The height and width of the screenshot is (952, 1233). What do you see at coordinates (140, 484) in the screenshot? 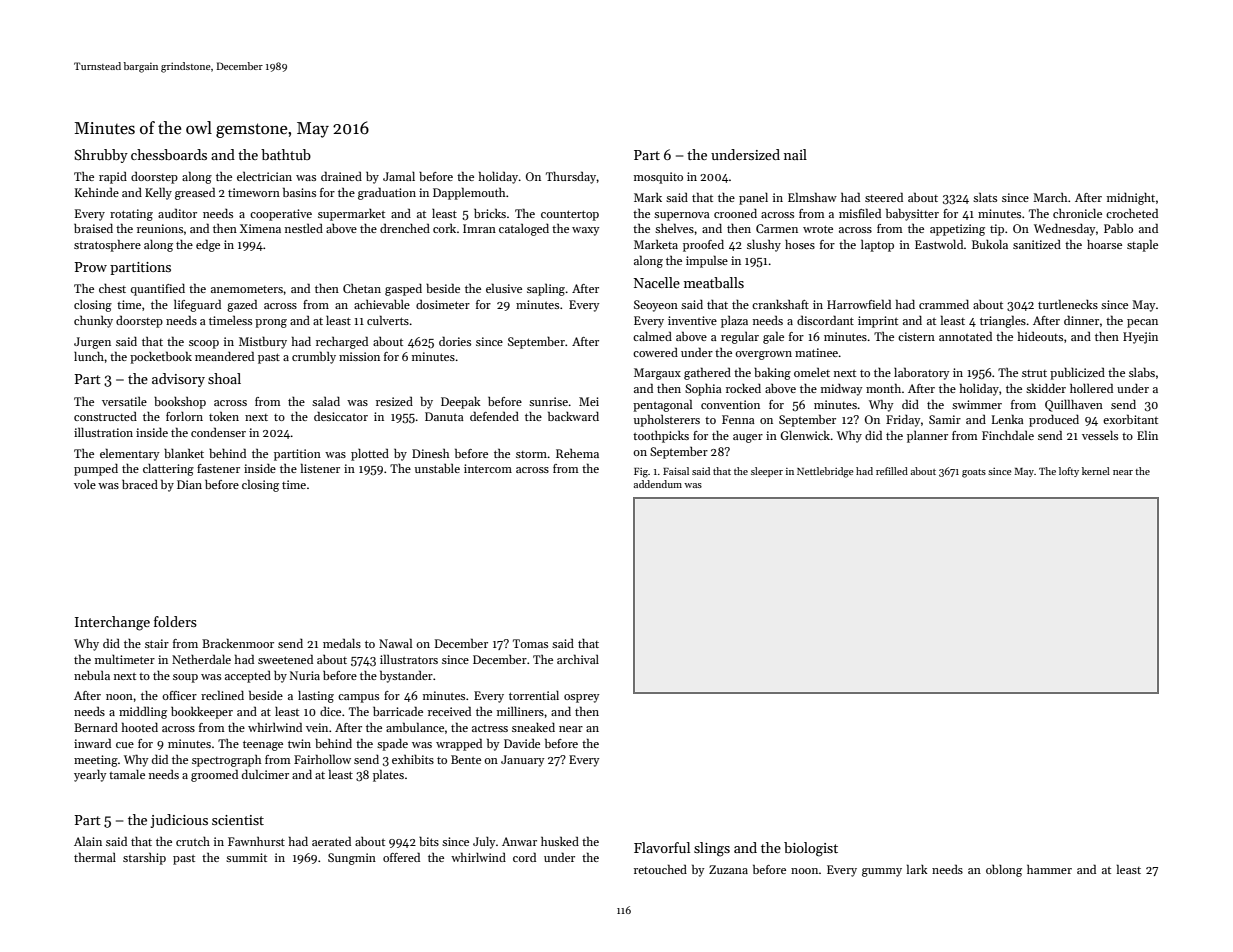
I see `braced` at bounding box center [140, 484].
